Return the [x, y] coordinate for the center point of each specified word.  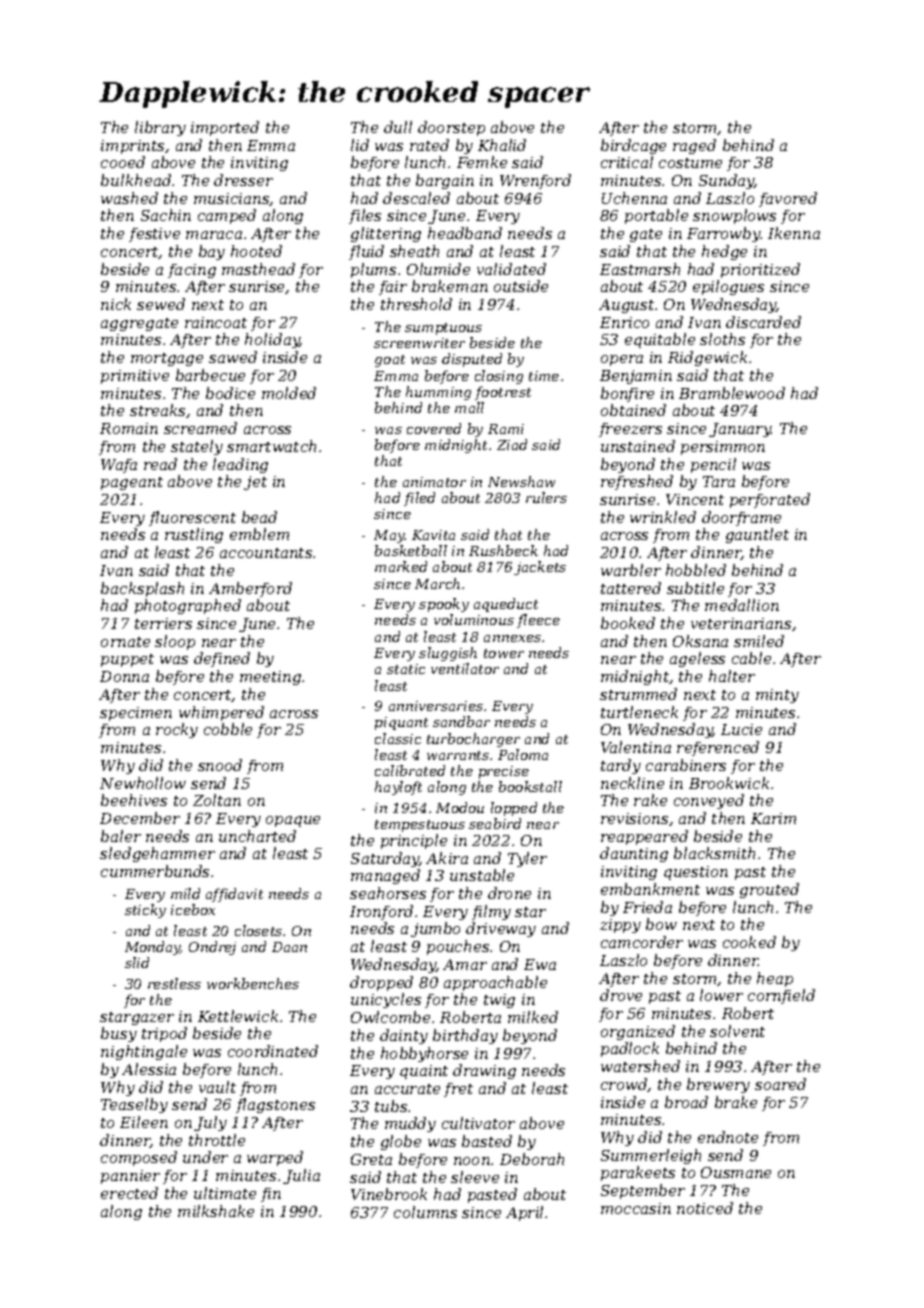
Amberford [250, 589]
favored [788, 199]
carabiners [686, 765]
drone [509, 893]
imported [225, 128]
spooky [444, 605]
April [524, 1213]
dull [398, 127]
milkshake [216, 1211]
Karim [773, 818]
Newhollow [143, 783]
